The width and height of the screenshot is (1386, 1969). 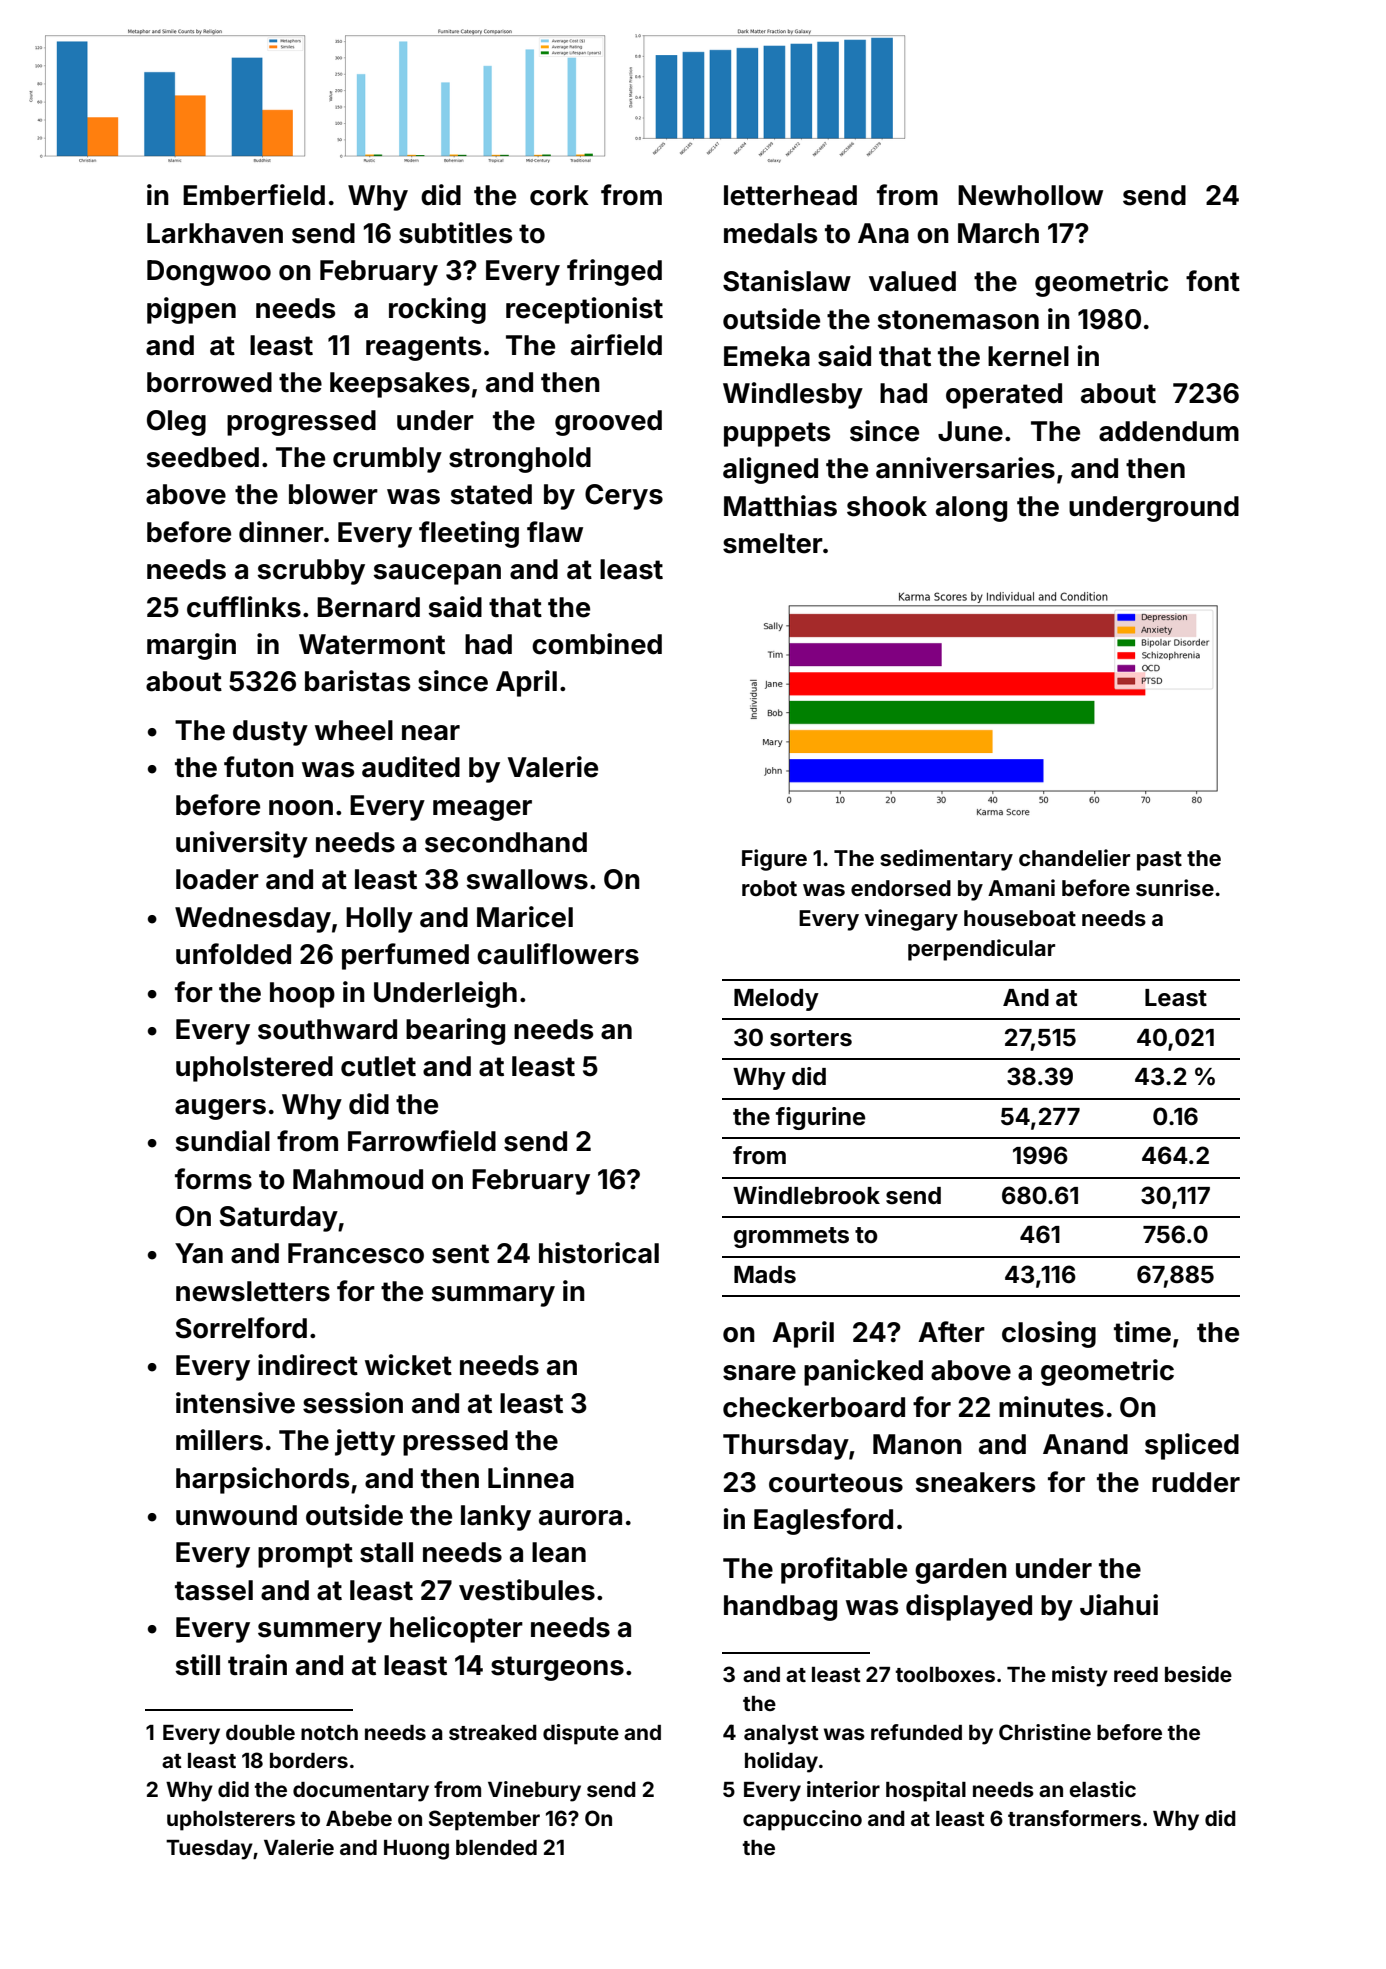 I want to click on historical, so click(x=599, y=1253).
